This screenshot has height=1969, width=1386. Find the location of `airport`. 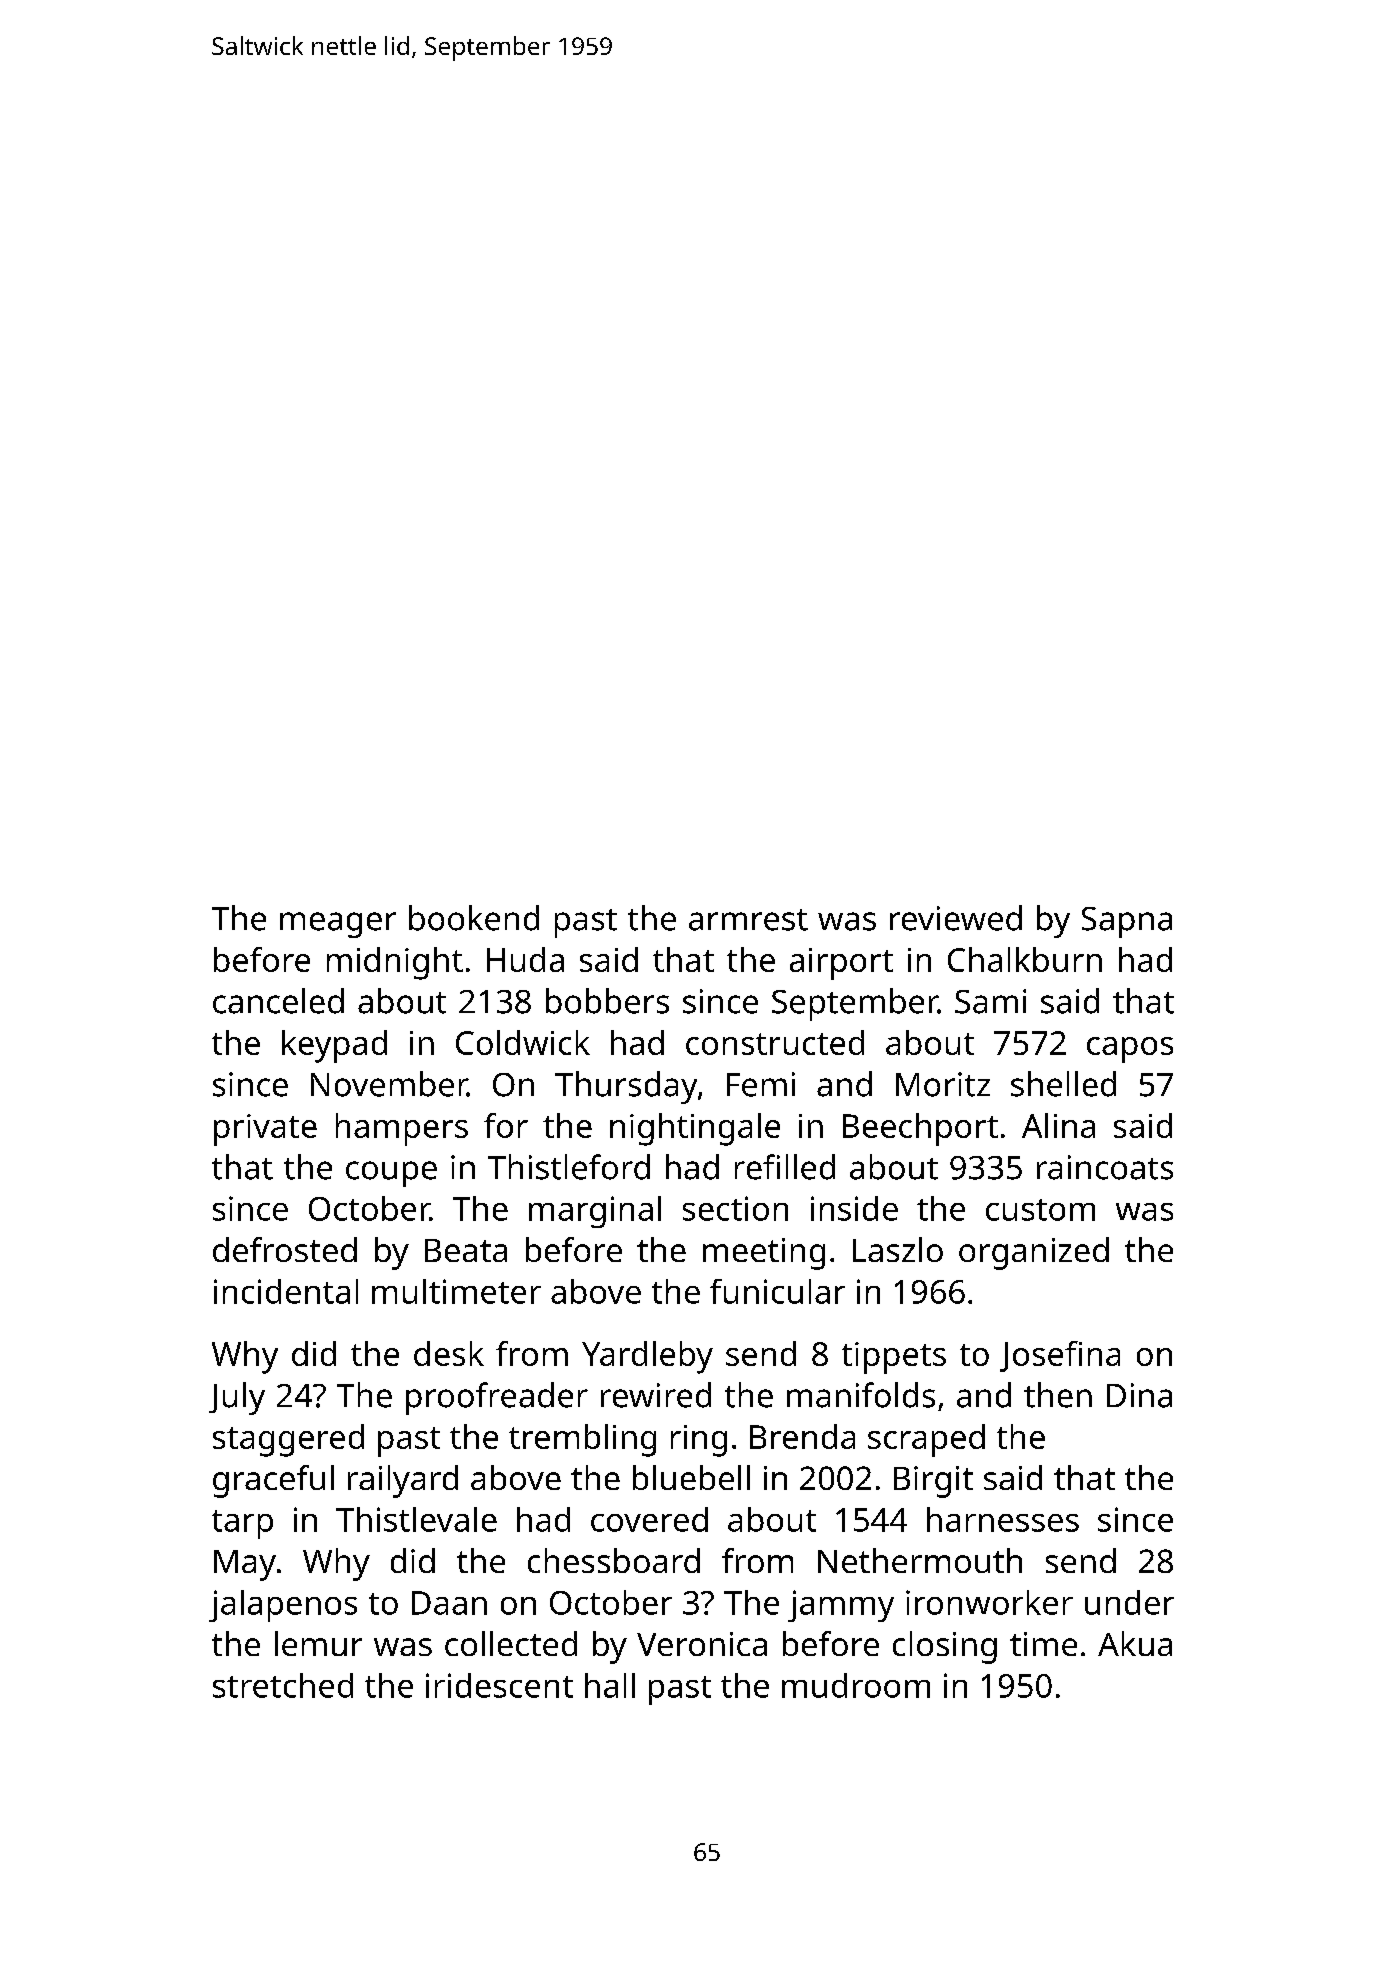

airport is located at coordinates (841, 964).
